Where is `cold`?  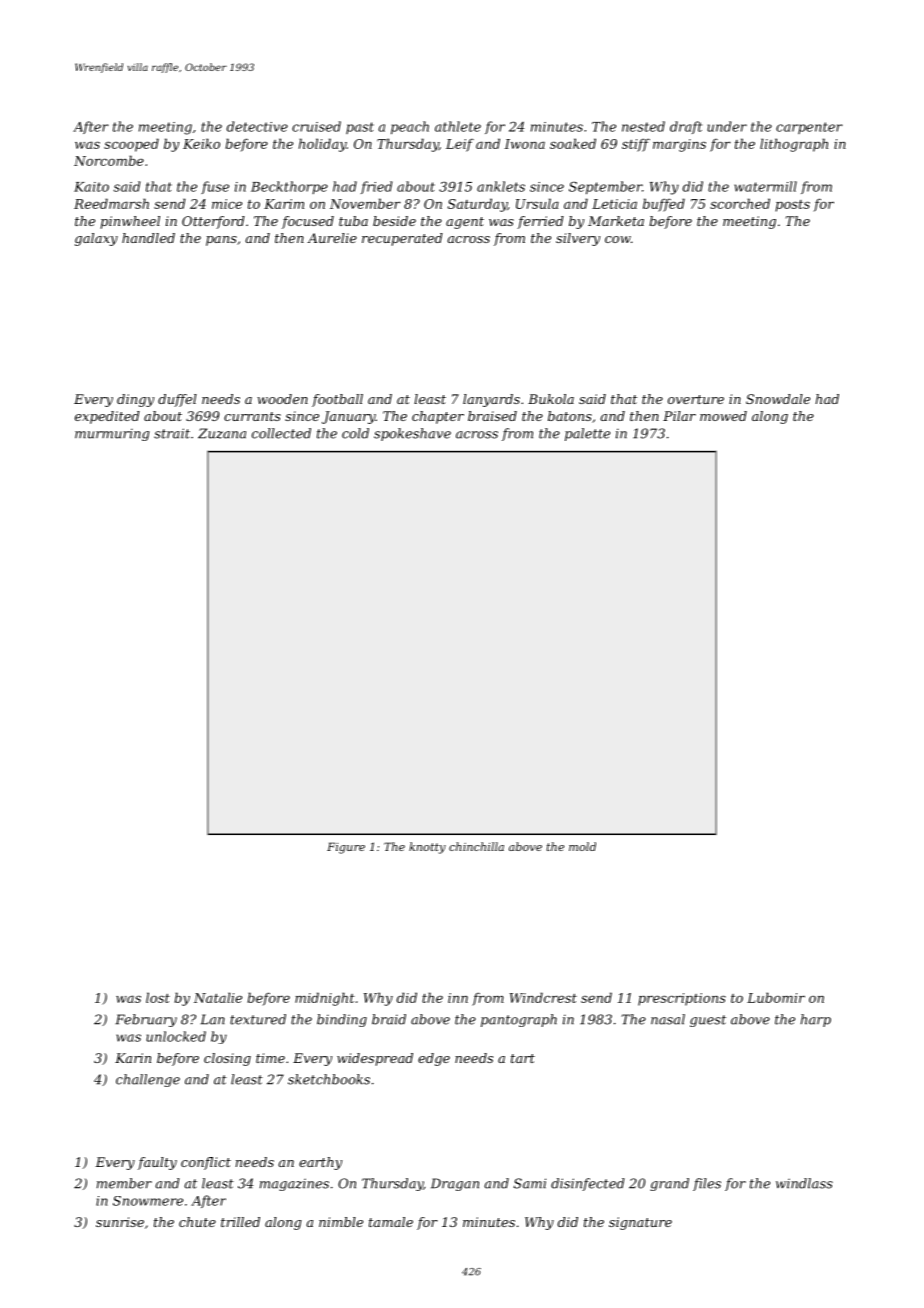
cold is located at coordinates (355, 433).
